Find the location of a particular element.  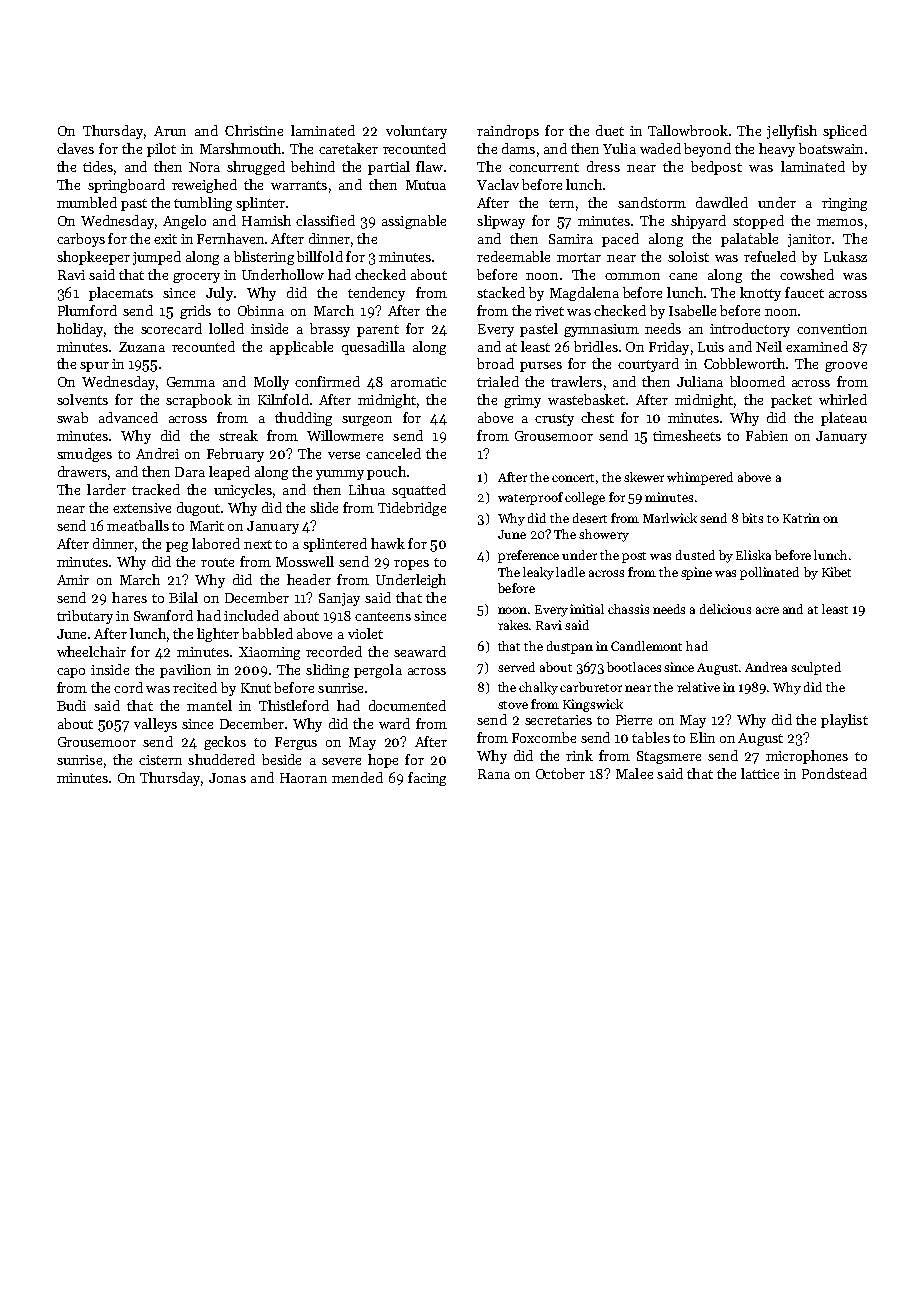

spliced is located at coordinates (845, 132).
